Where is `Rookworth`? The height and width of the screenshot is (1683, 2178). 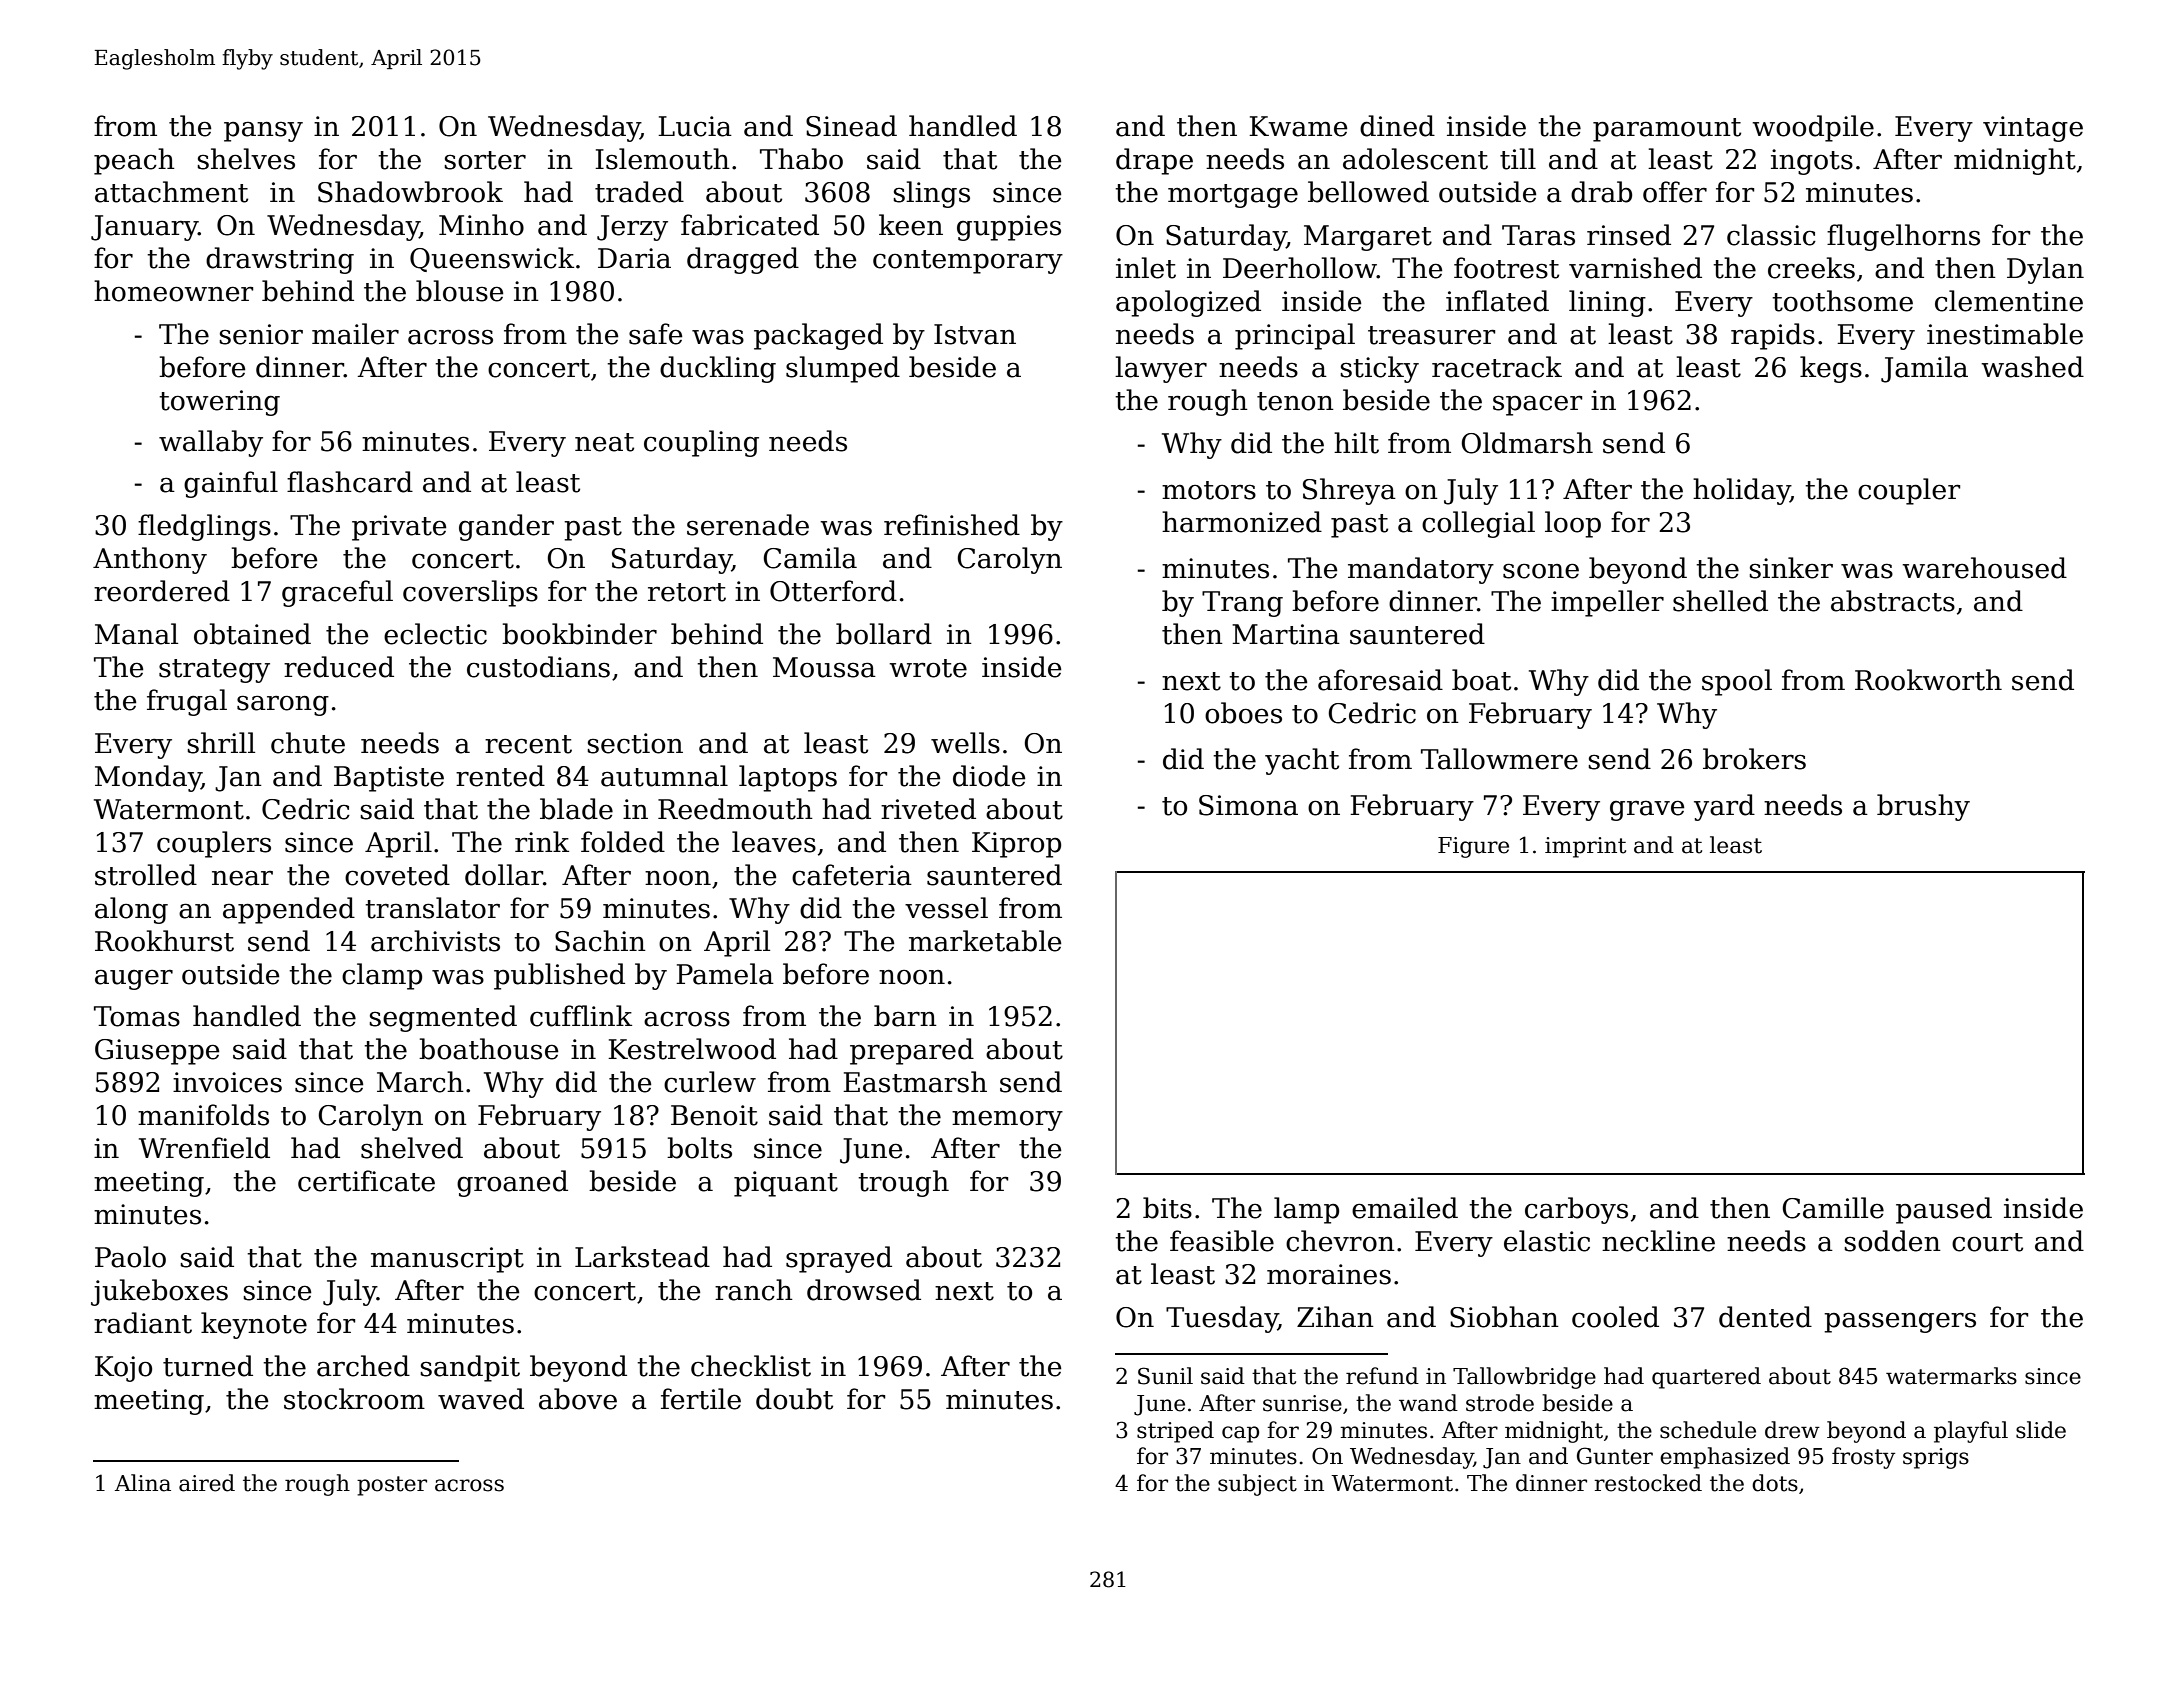 Rookworth is located at coordinates (1928, 680).
